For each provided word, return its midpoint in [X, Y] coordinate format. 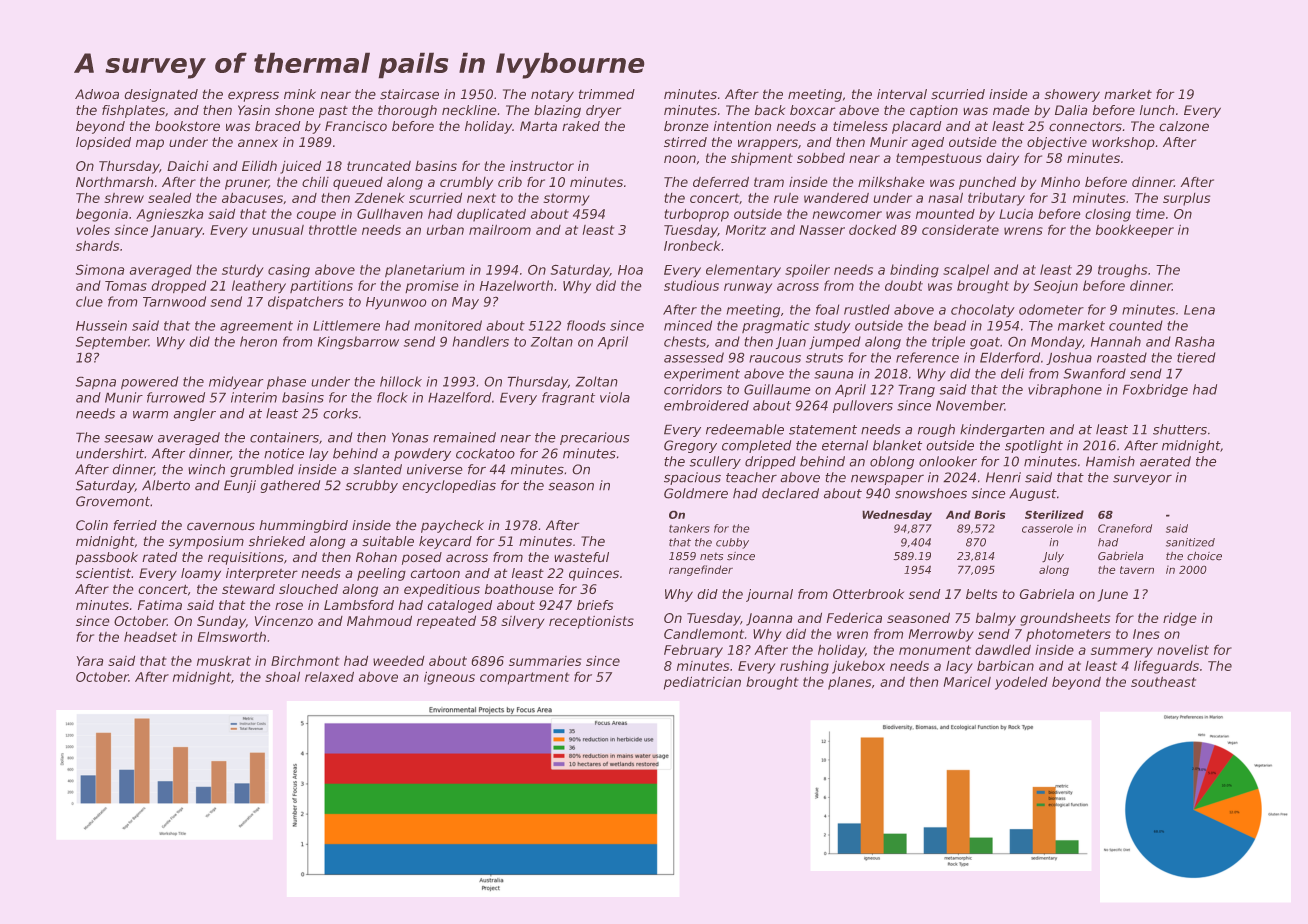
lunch [1157, 110]
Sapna [96, 383]
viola [615, 397]
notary [552, 96]
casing [289, 270]
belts [981, 594]
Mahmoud [379, 621]
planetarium [424, 270]
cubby [732, 543]
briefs [595, 605]
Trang [916, 391]
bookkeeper [1135, 231]
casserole [1047, 528]
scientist [103, 573]
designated [161, 95]
